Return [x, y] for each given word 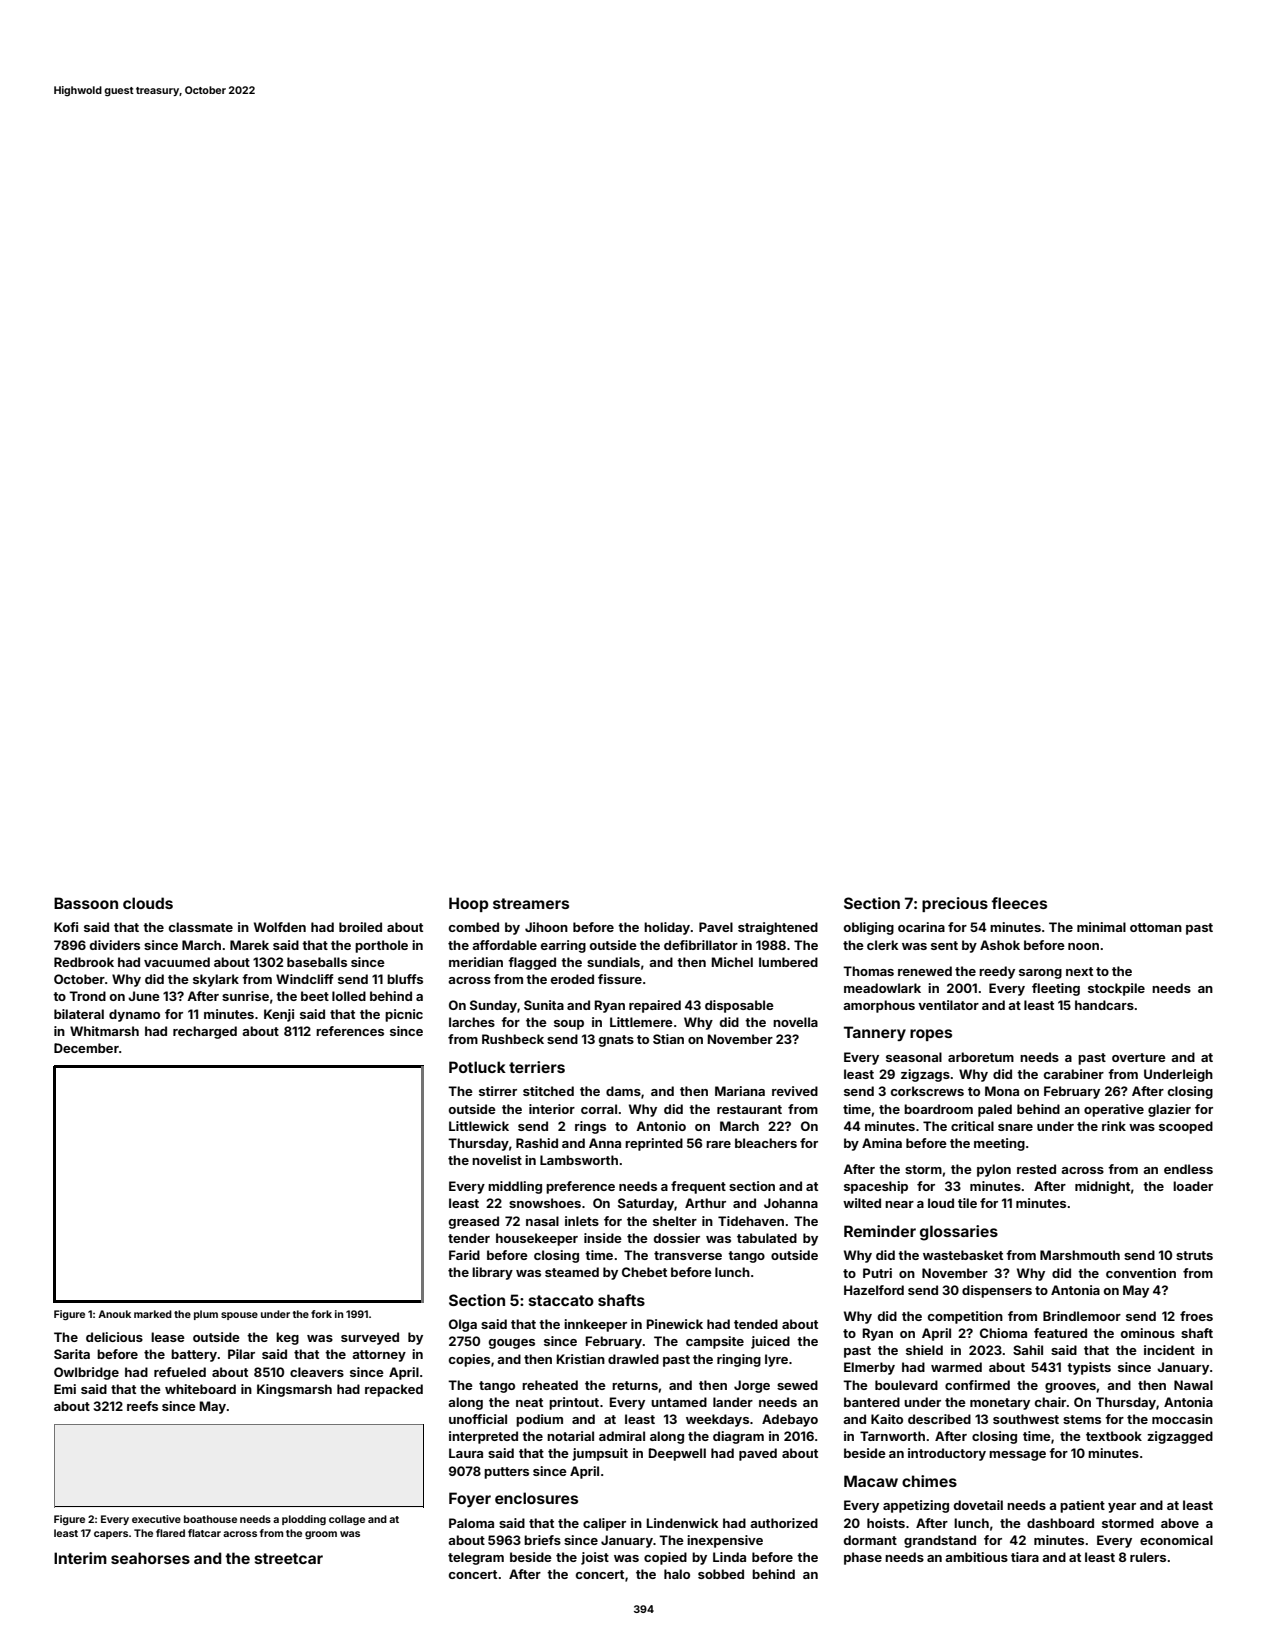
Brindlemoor [1082, 1316]
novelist [497, 1160]
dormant [870, 1540]
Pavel [716, 927]
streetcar [289, 1558]
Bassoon [86, 903]
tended [756, 1324]
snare [1015, 1127]
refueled [180, 1372]
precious [955, 904]
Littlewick [479, 1126]
